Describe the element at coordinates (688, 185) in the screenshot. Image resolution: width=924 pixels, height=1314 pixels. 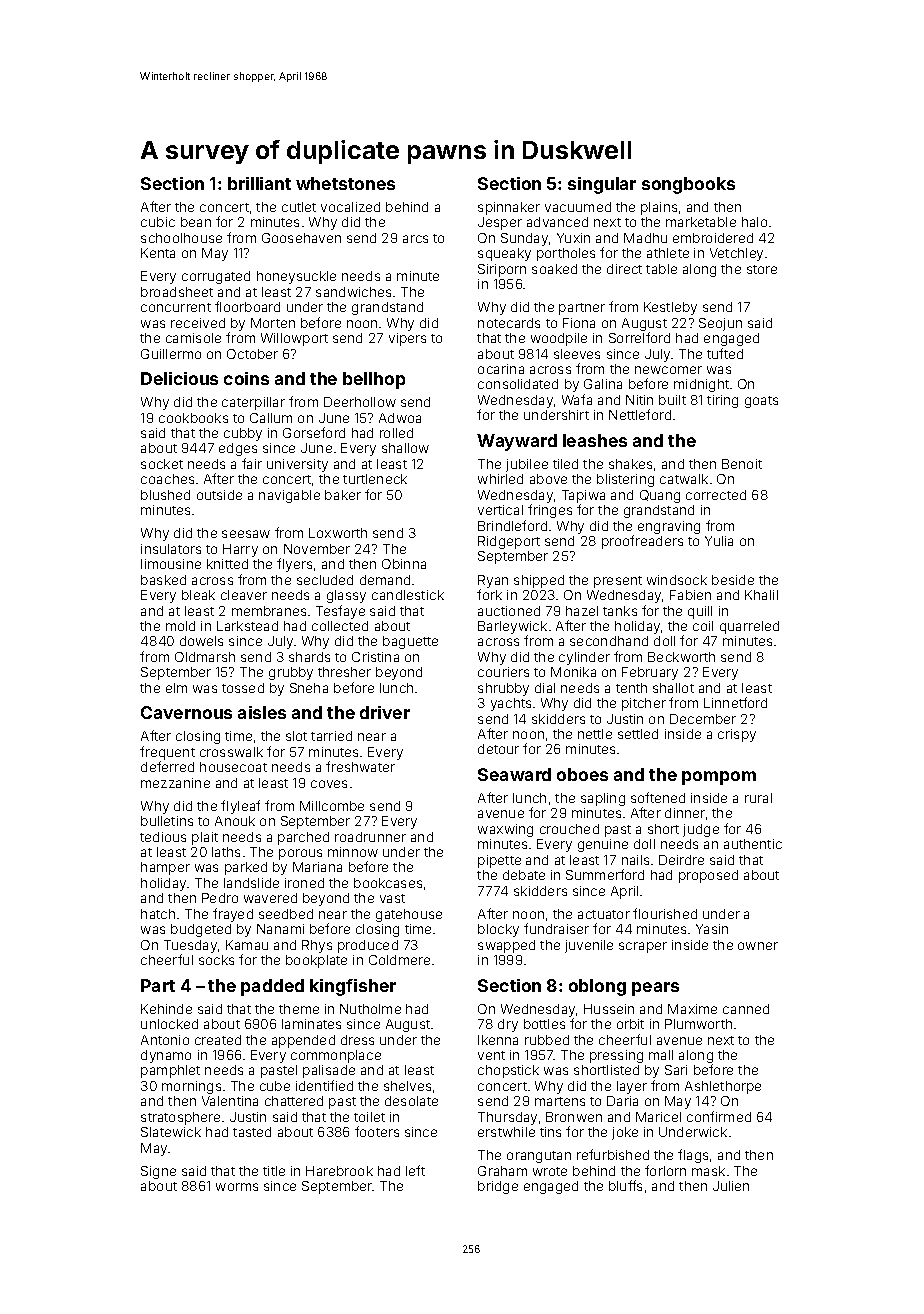
I see `songbooks` at that location.
